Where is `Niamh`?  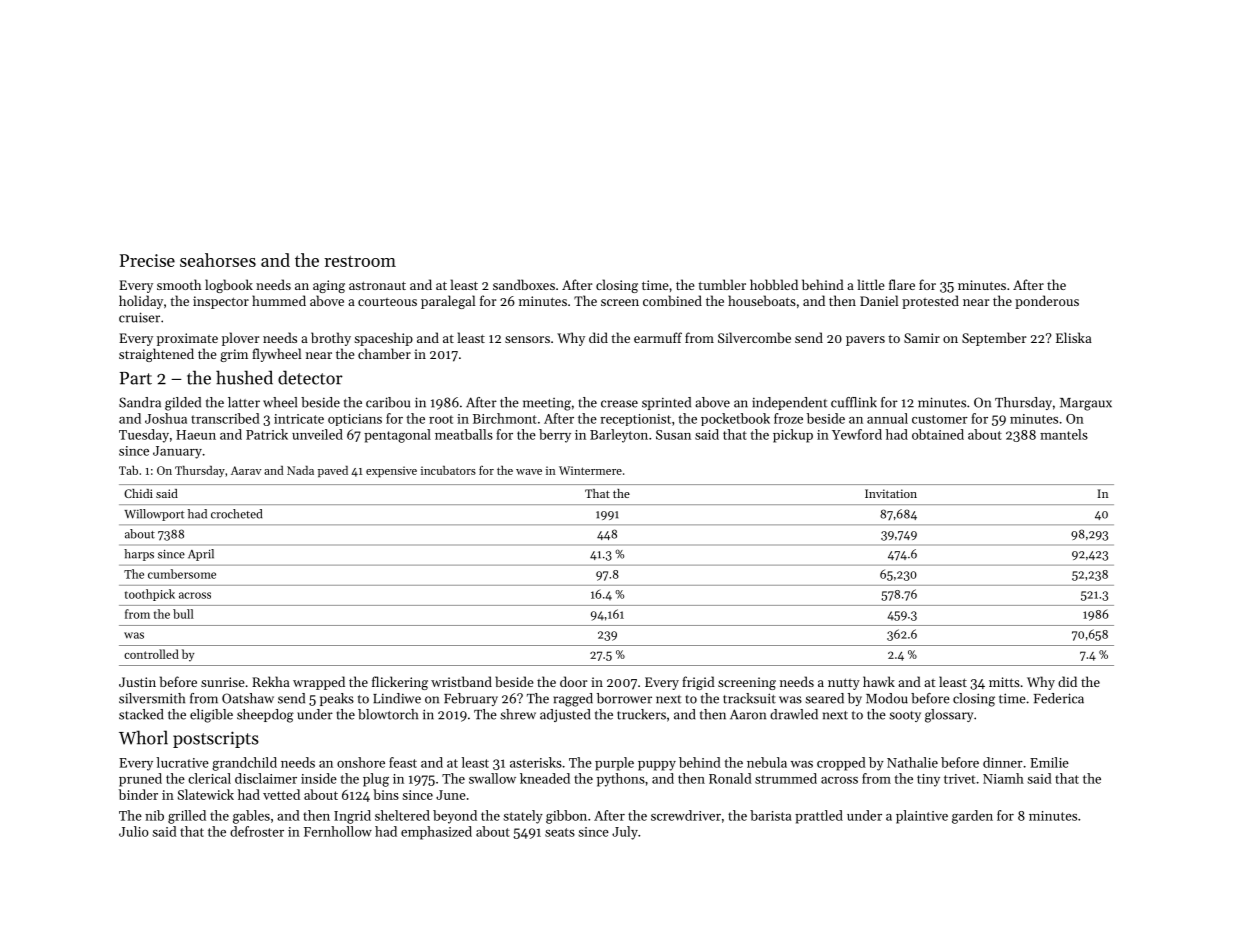
Niamh is located at coordinates (1003, 778).
